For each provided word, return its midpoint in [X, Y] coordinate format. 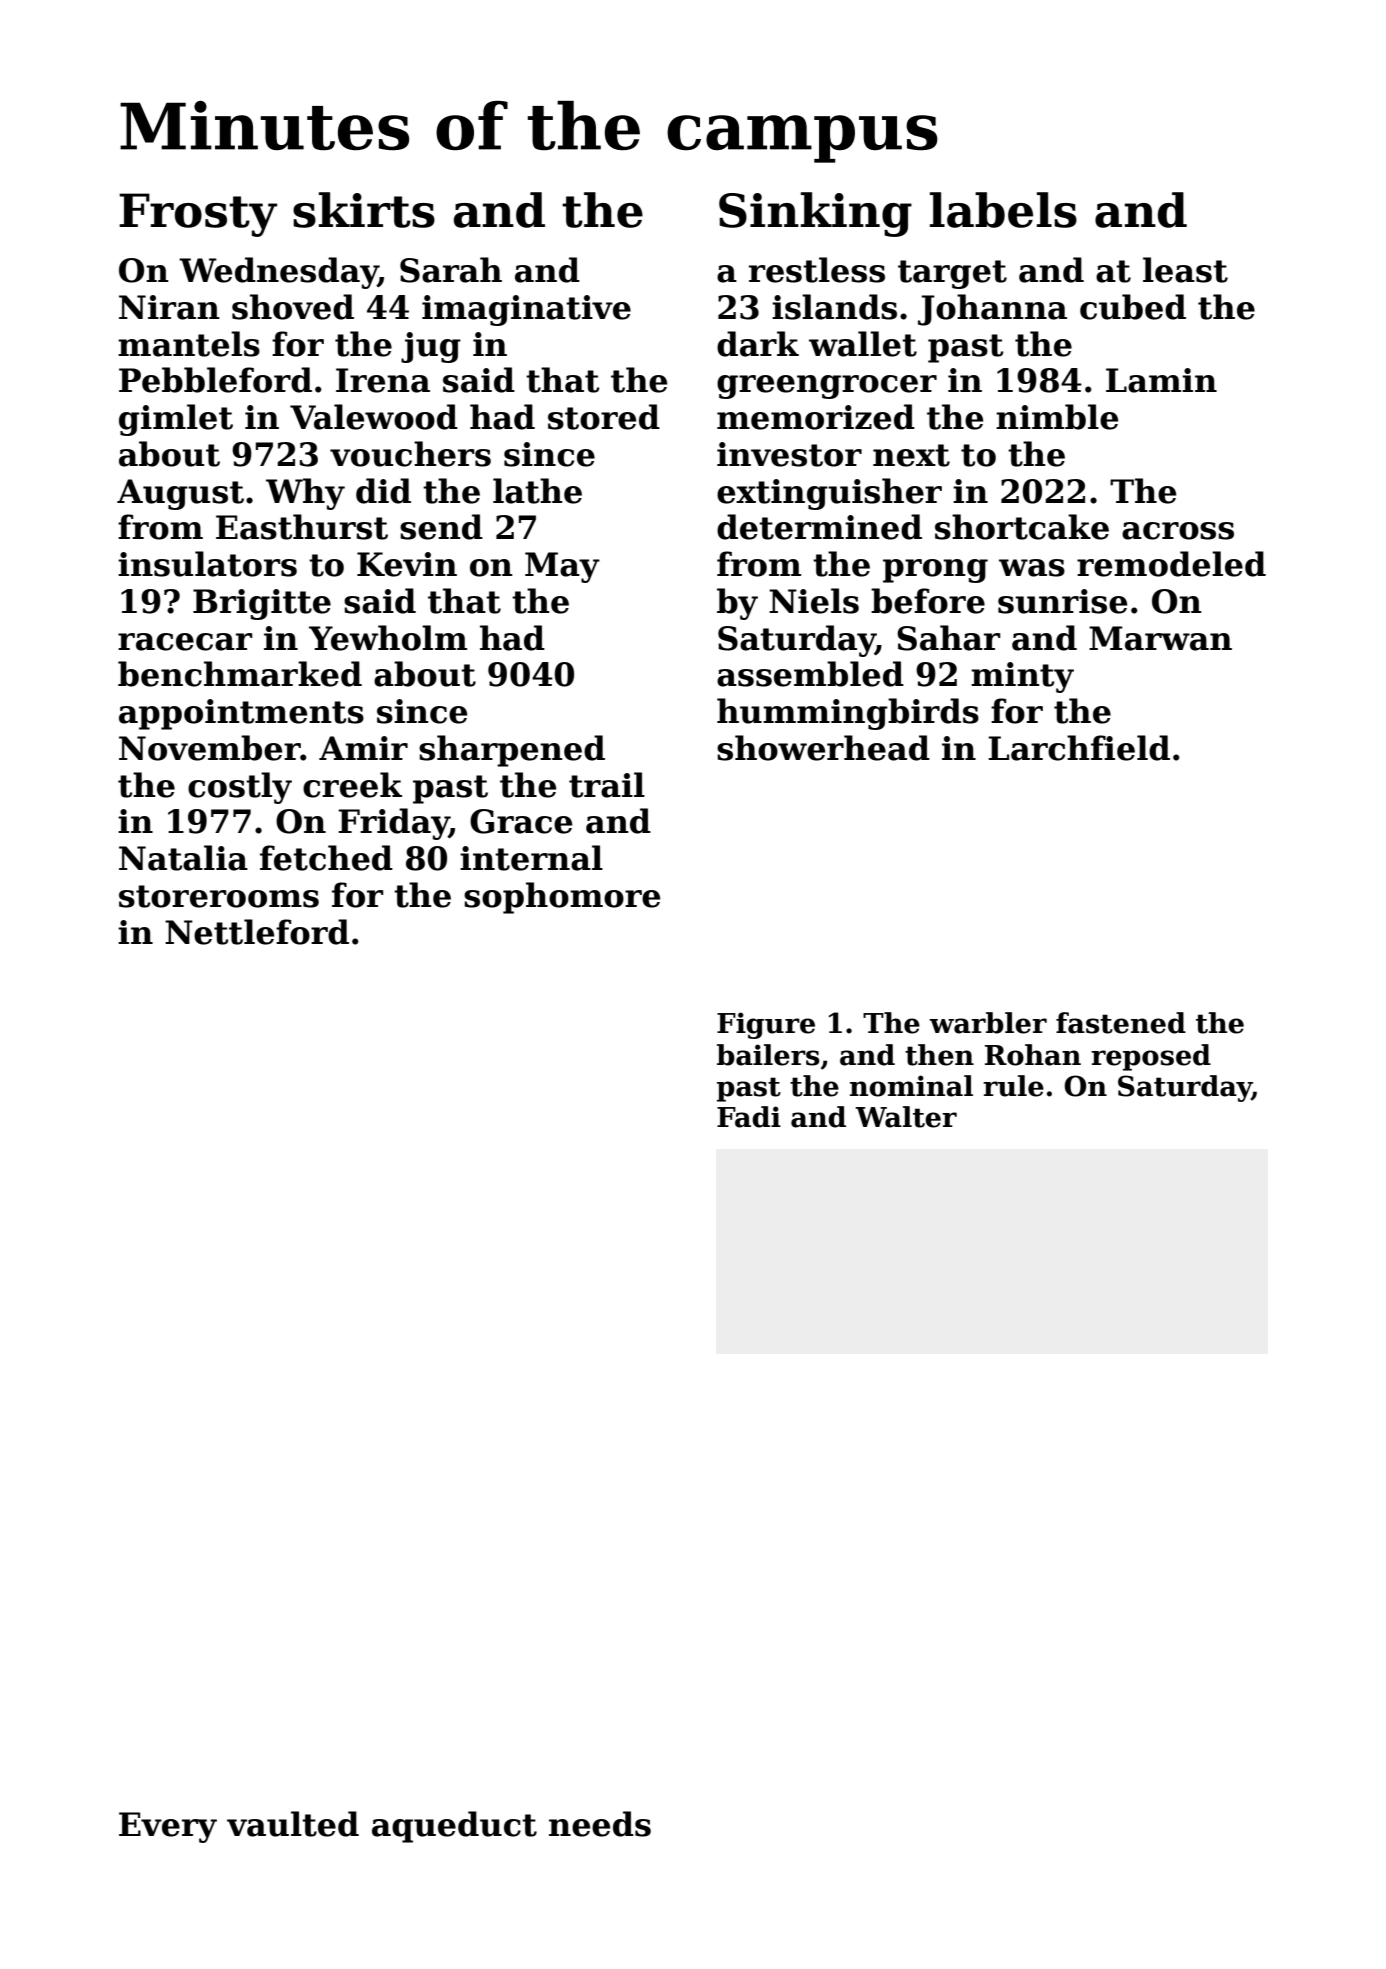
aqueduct [454, 1827]
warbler [988, 1023]
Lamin [1161, 380]
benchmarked [240, 674]
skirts [364, 210]
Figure [766, 1025]
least [1185, 270]
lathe [537, 491]
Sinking [815, 214]
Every [168, 1827]
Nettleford [257, 932]
